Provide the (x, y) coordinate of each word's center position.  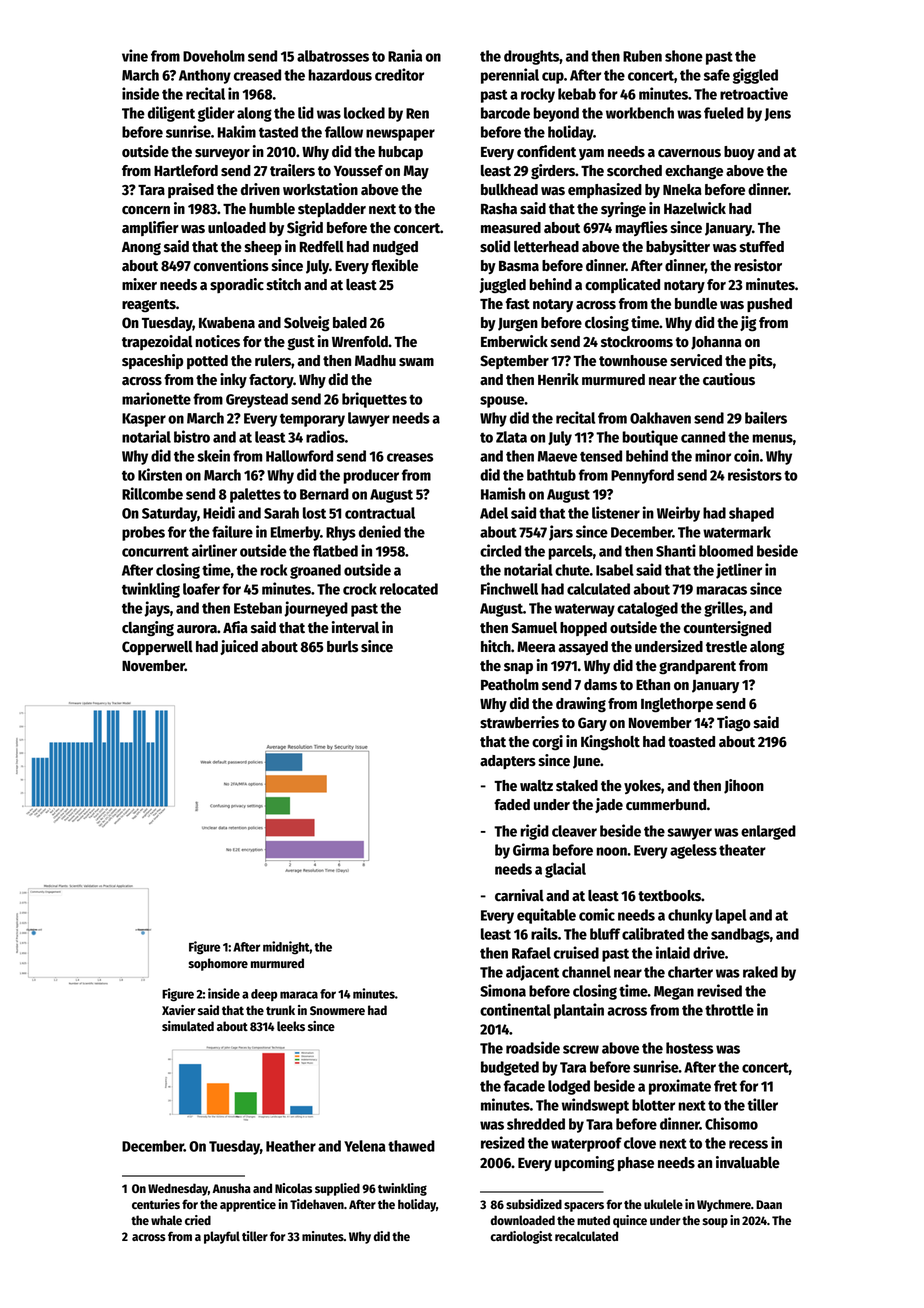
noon (611, 851)
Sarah (281, 513)
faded (512, 805)
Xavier (178, 1010)
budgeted (510, 1068)
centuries (156, 1204)
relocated (409, 589)
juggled (502, 286)
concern (146, 210)
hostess (689, 1048)
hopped (583, 629)
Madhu (375, 360)
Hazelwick (695, 208)
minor (713, 455)
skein (213, 455)
